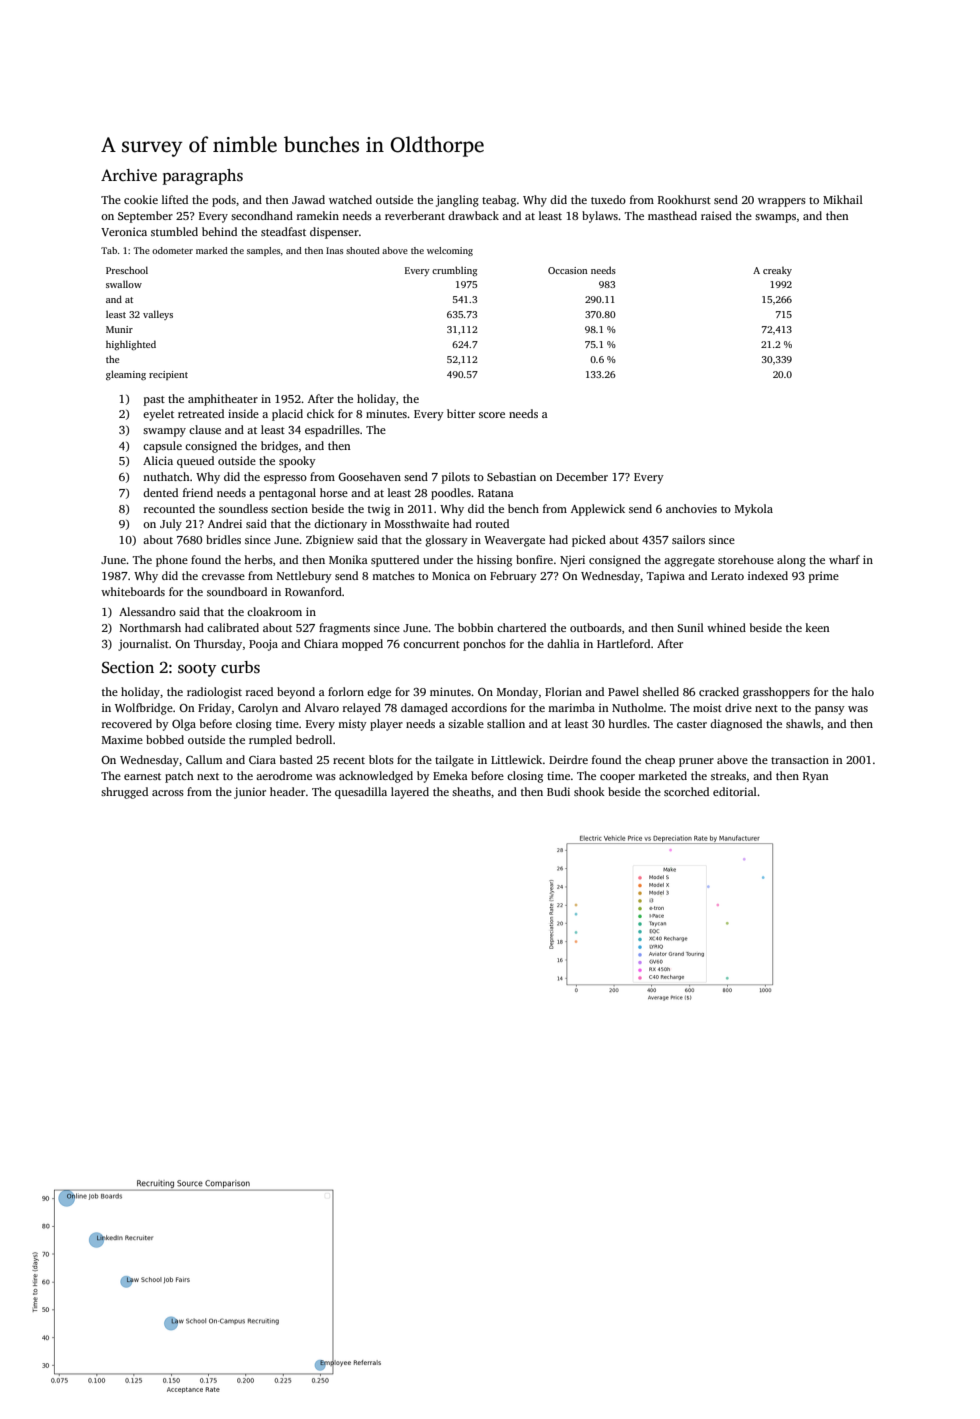  I want to click on bridles, so click(223, 539).
